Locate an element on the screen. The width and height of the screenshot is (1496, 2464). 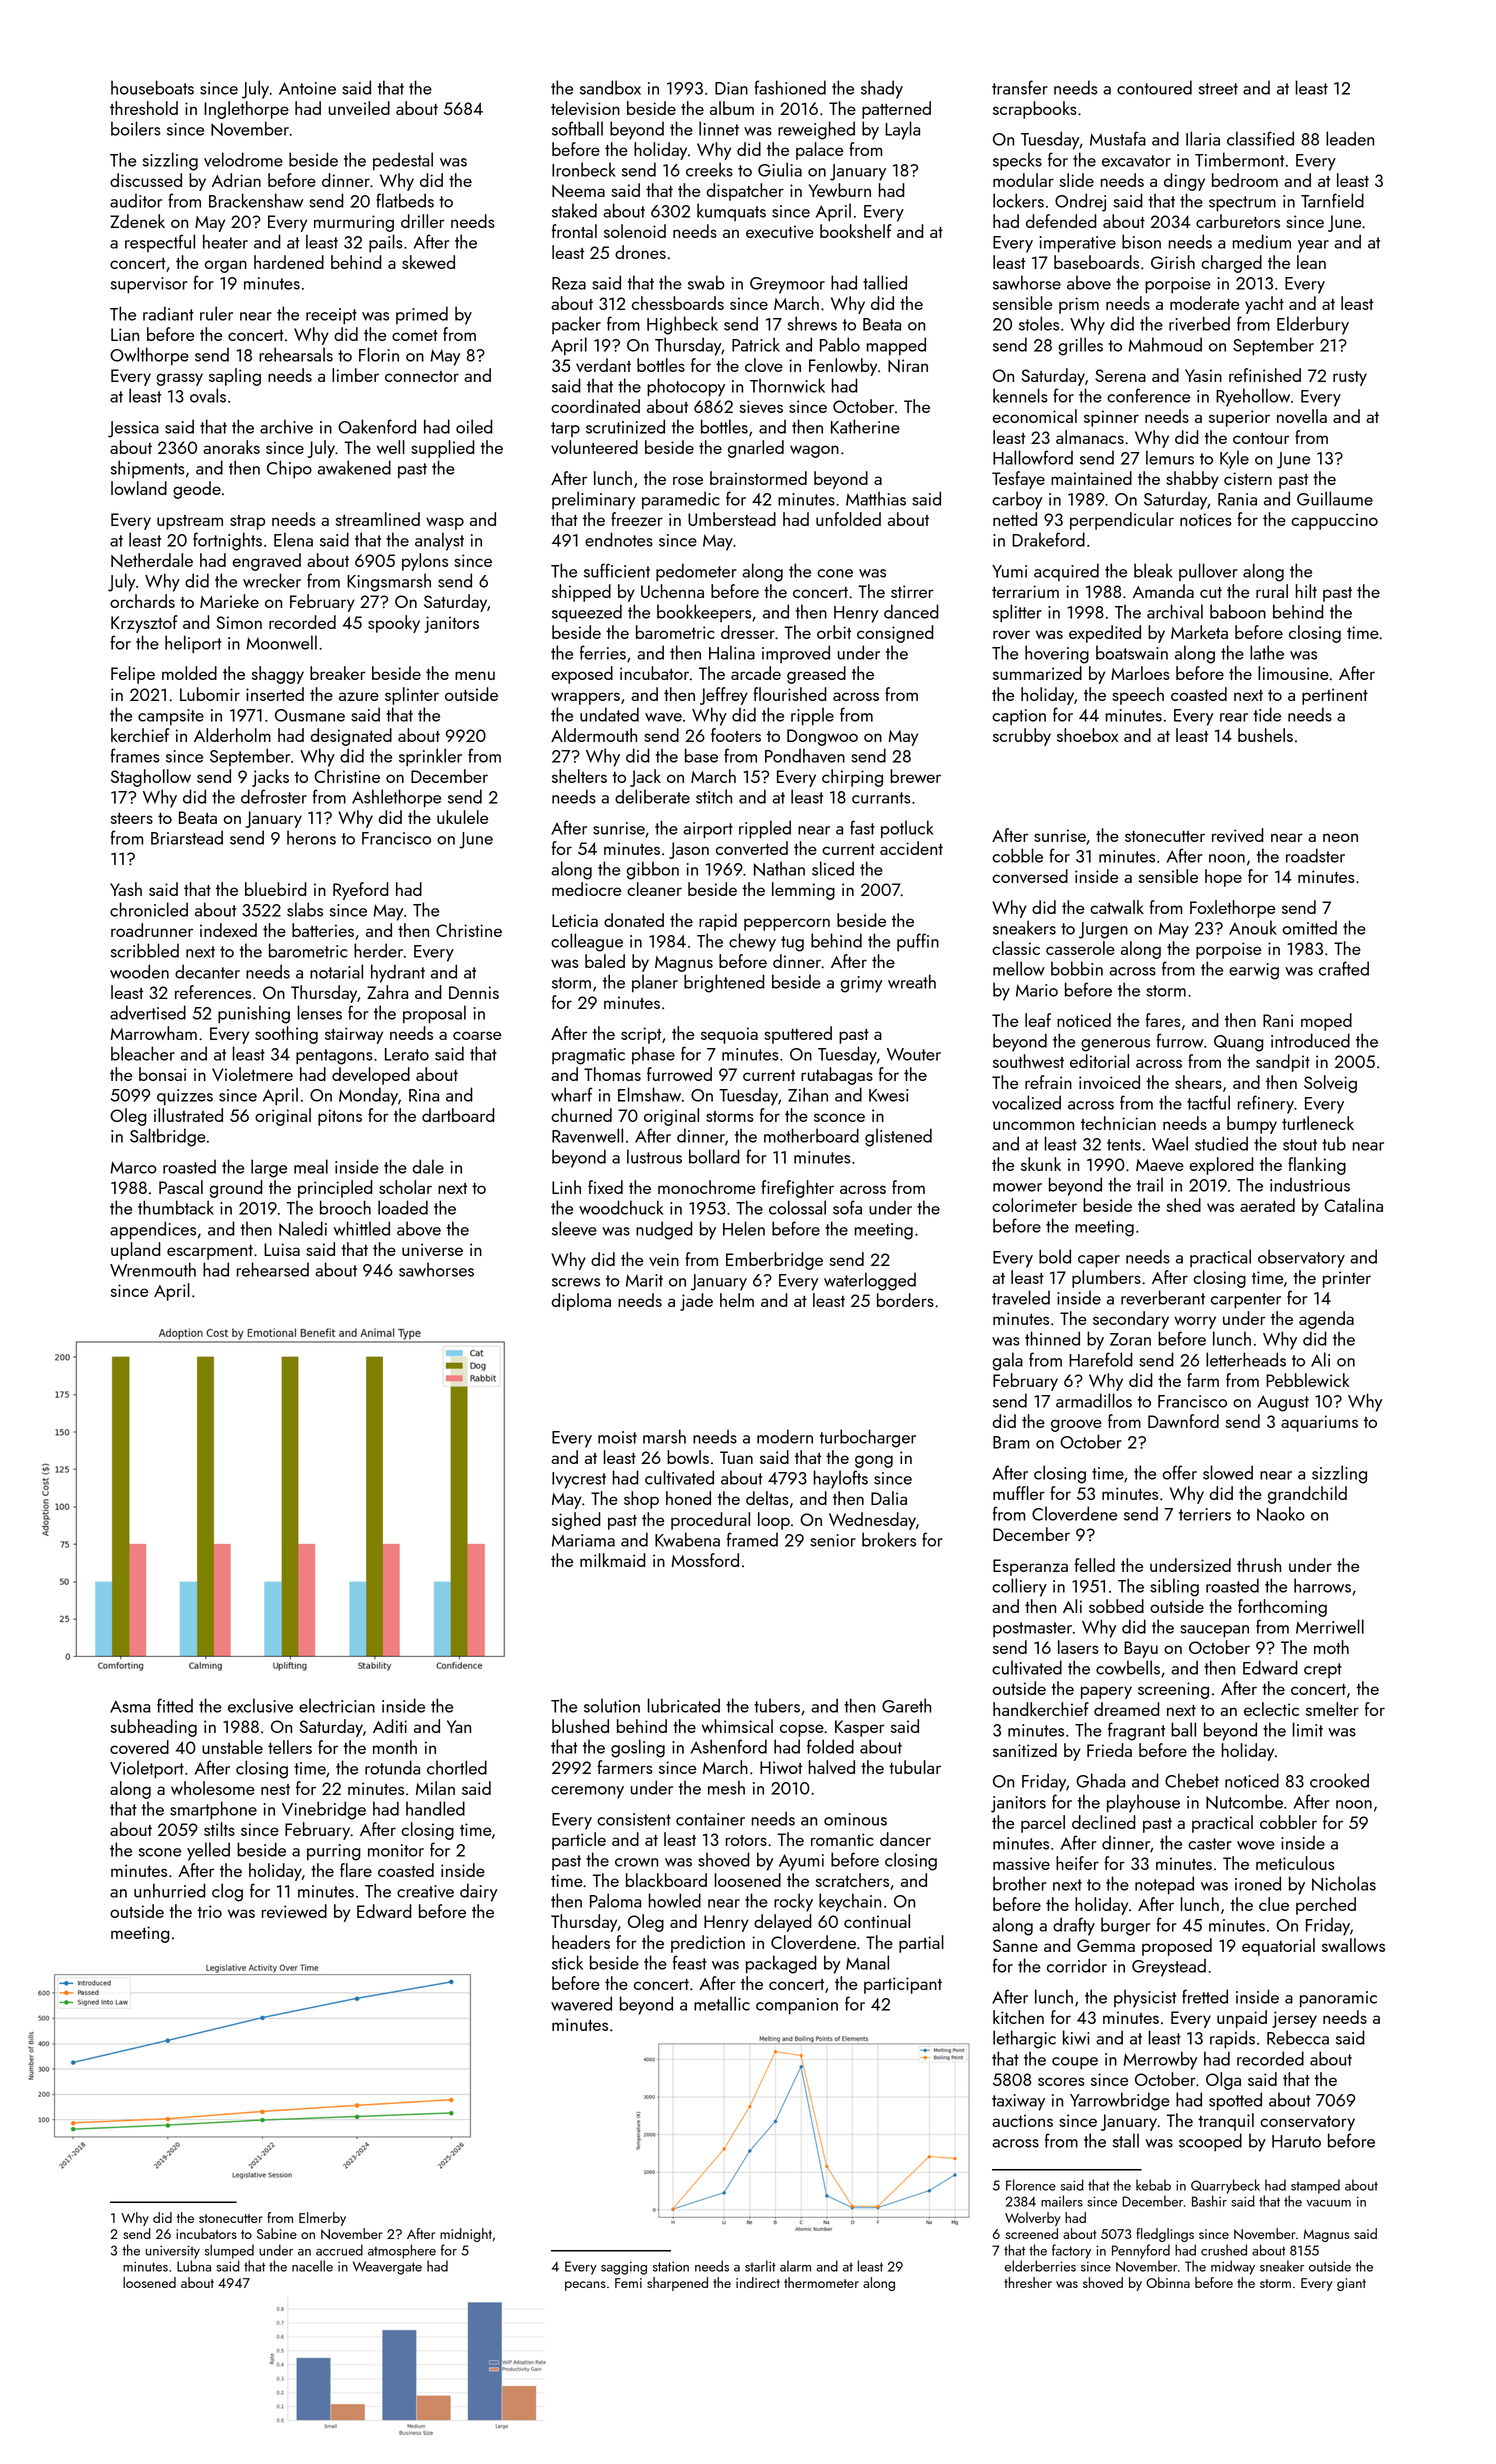
lenses is located at coordinates (320, 1012).
